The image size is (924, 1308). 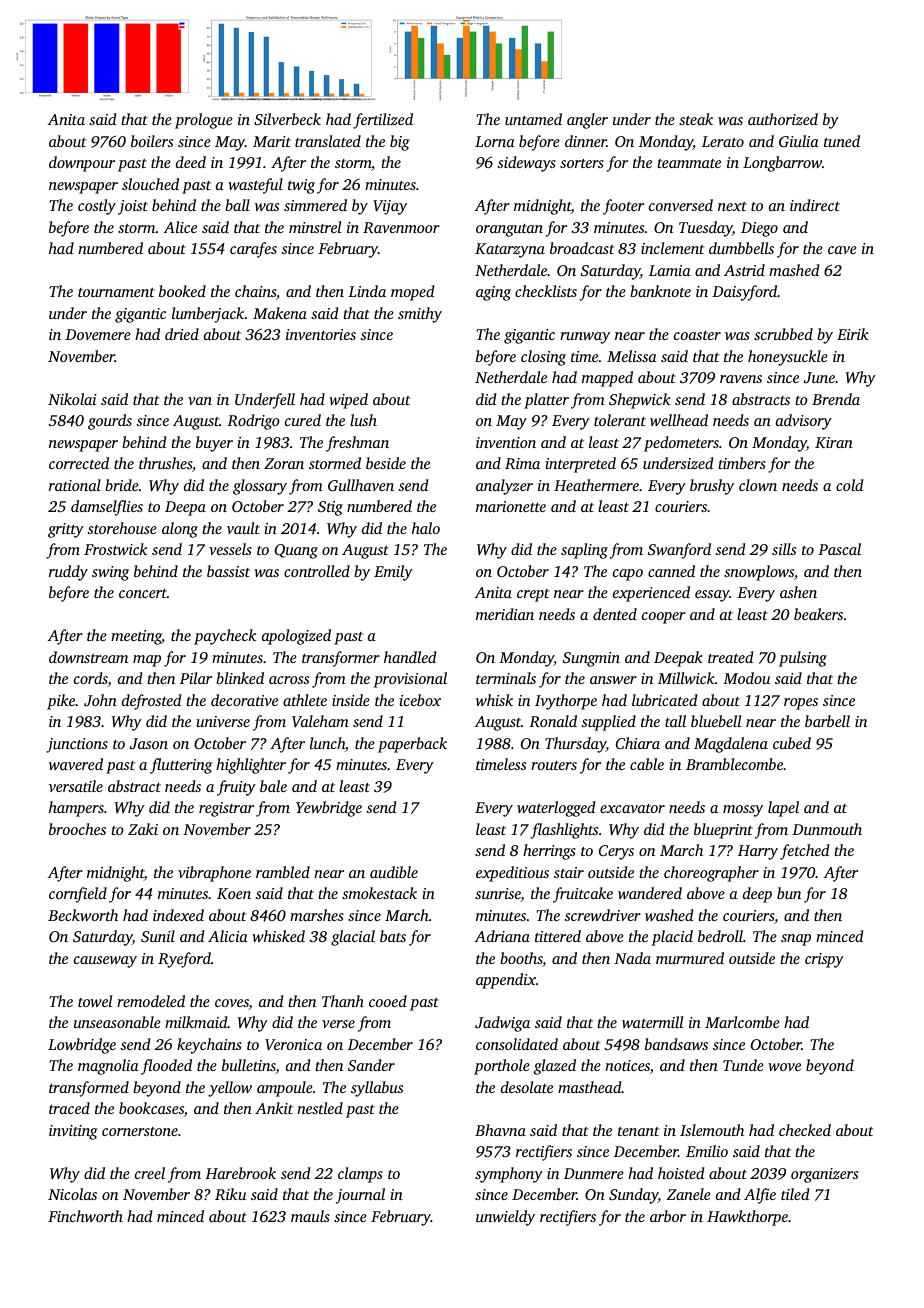 I want to click on scrubbed, so click(x=783, y=334).
